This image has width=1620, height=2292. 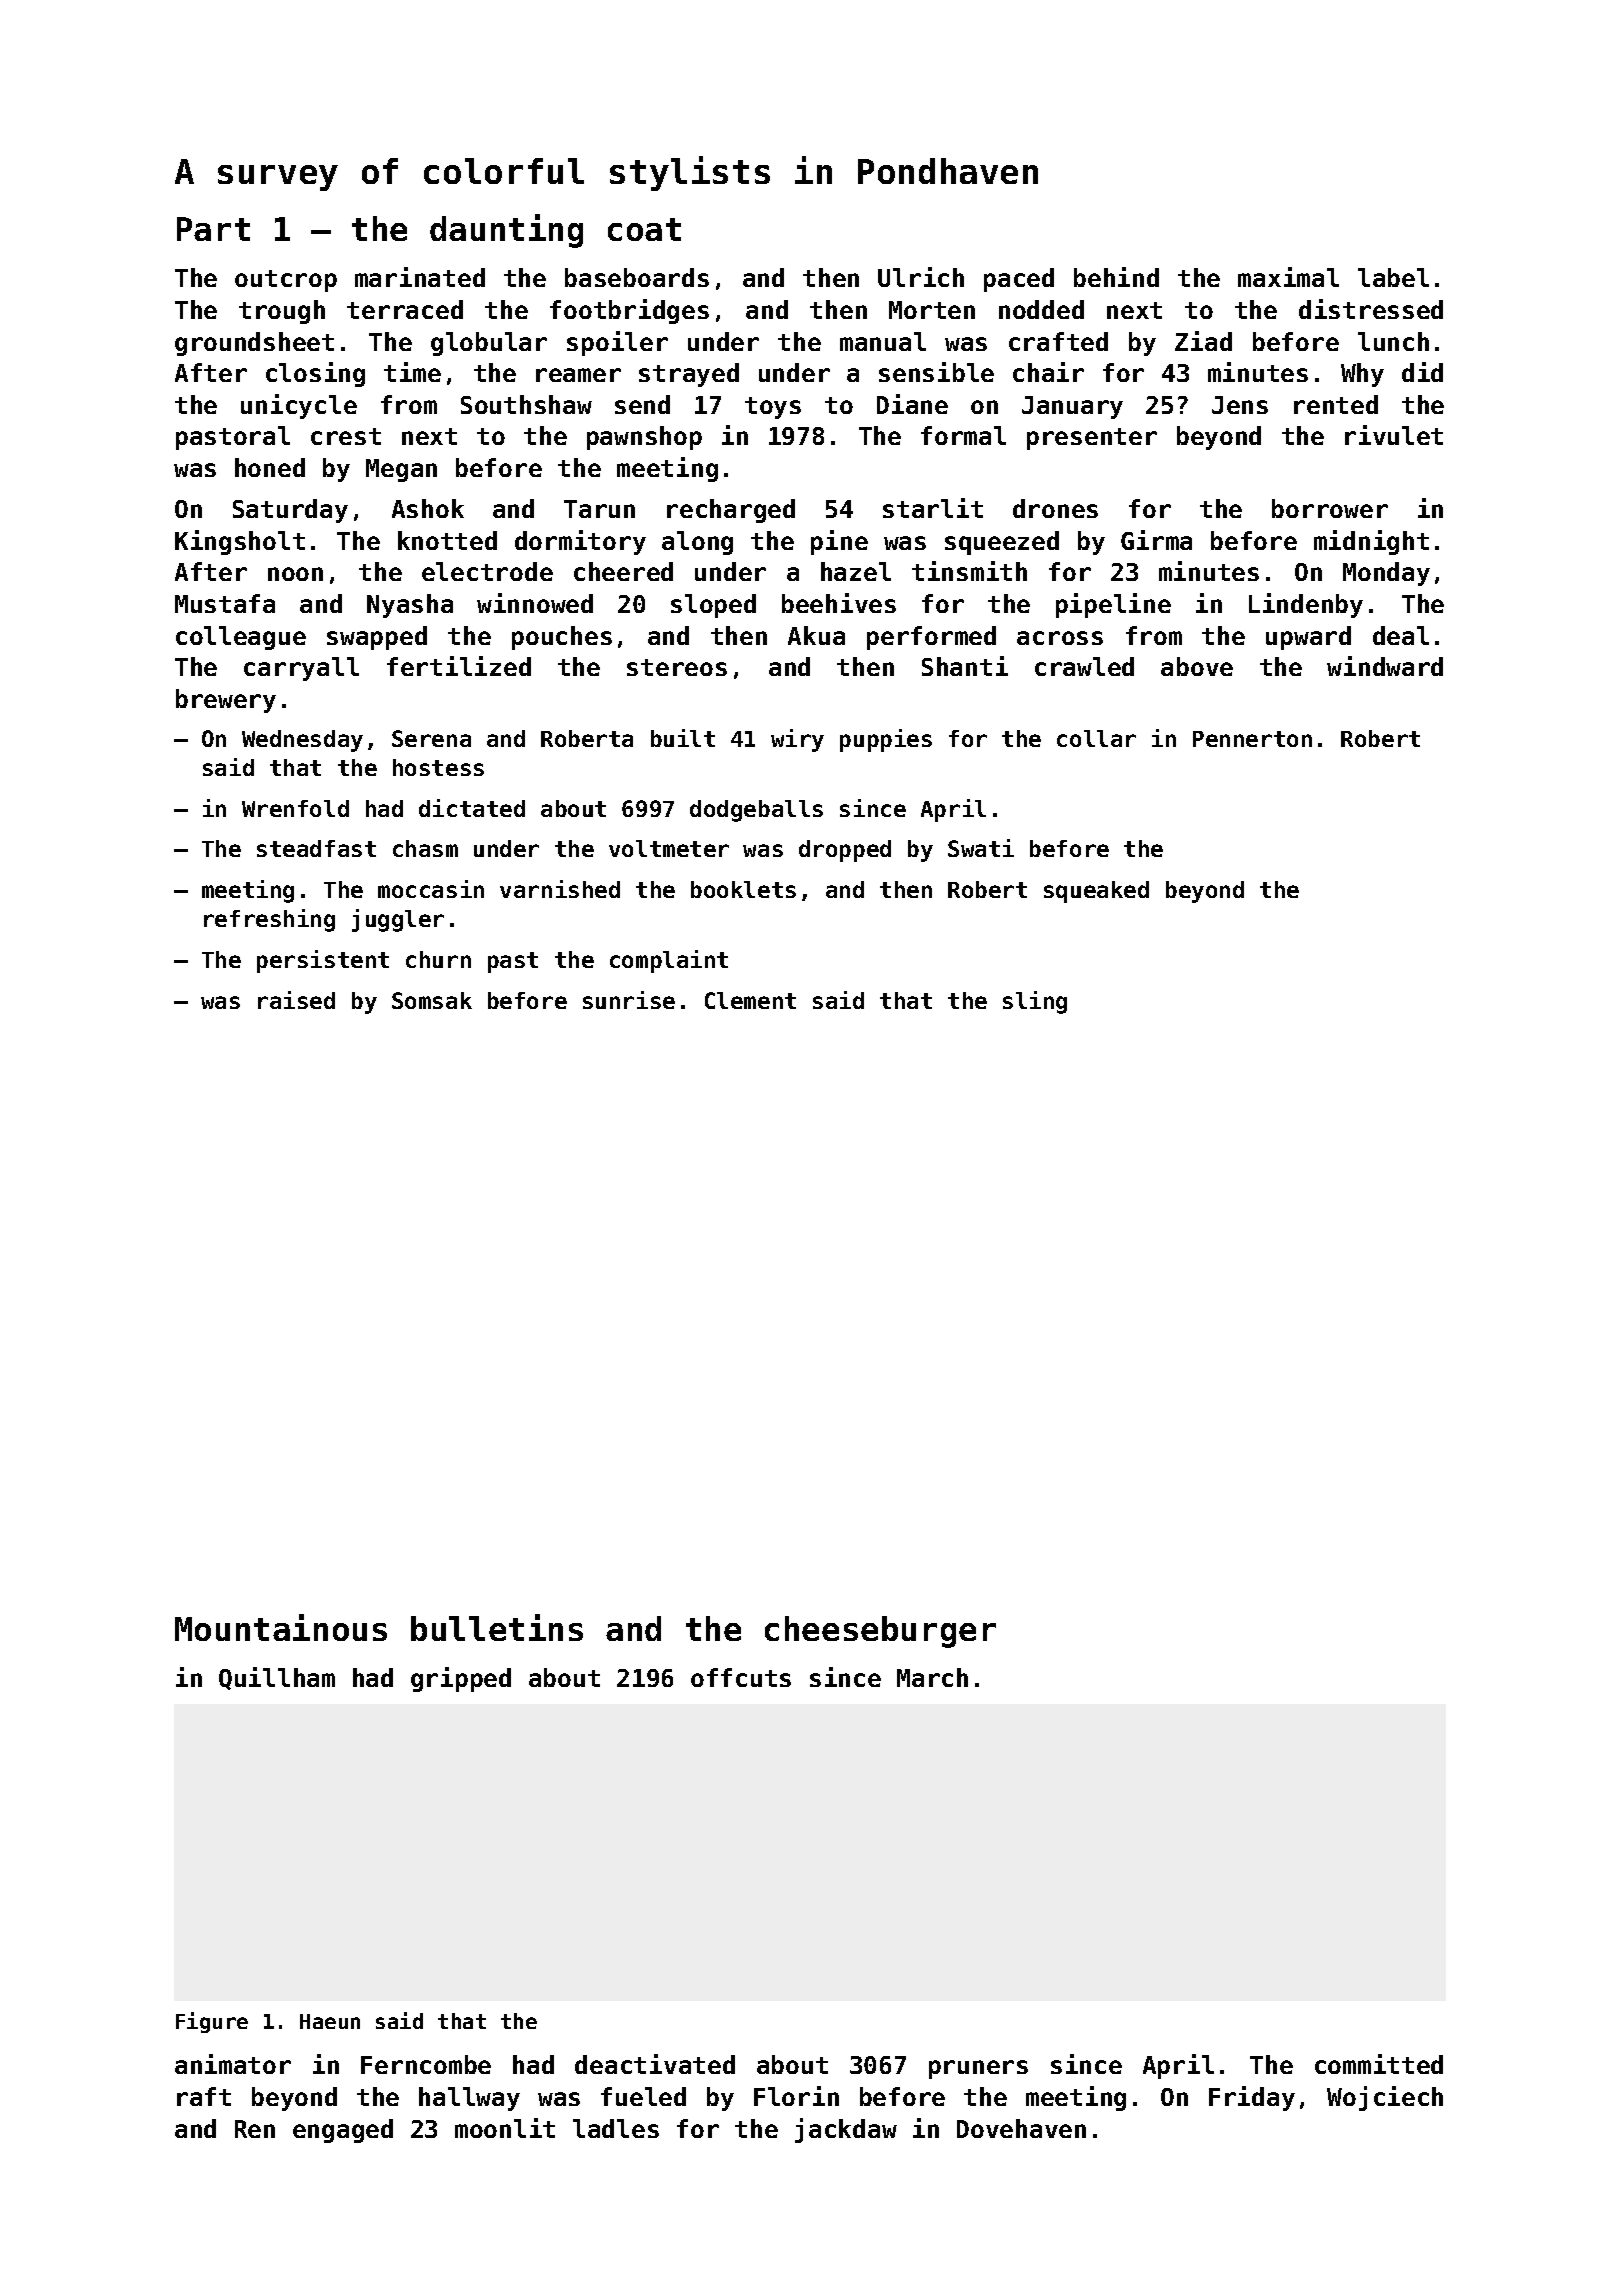 What do you see at coordinates (281, 1627) in the image?
I see `Mountainous` at bounding box center [281, 1627].
